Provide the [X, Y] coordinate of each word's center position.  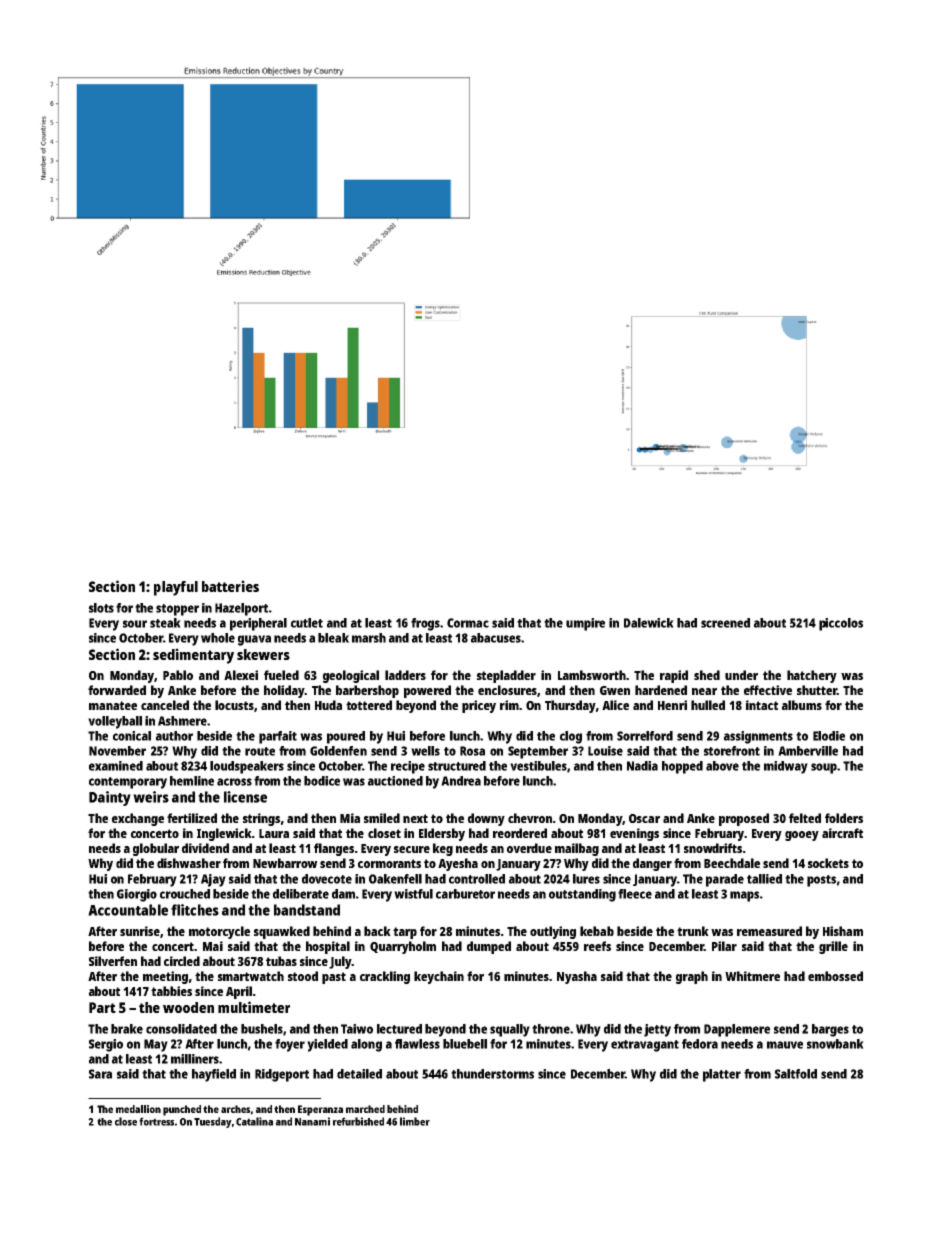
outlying [553, 932]
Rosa [472, 751]
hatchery [812, 676]
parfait [278, 737]
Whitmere [752, 976]
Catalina [254, 1121]
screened [725, 623]
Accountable [128, 910]
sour [135, 624]
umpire [585, 624]
